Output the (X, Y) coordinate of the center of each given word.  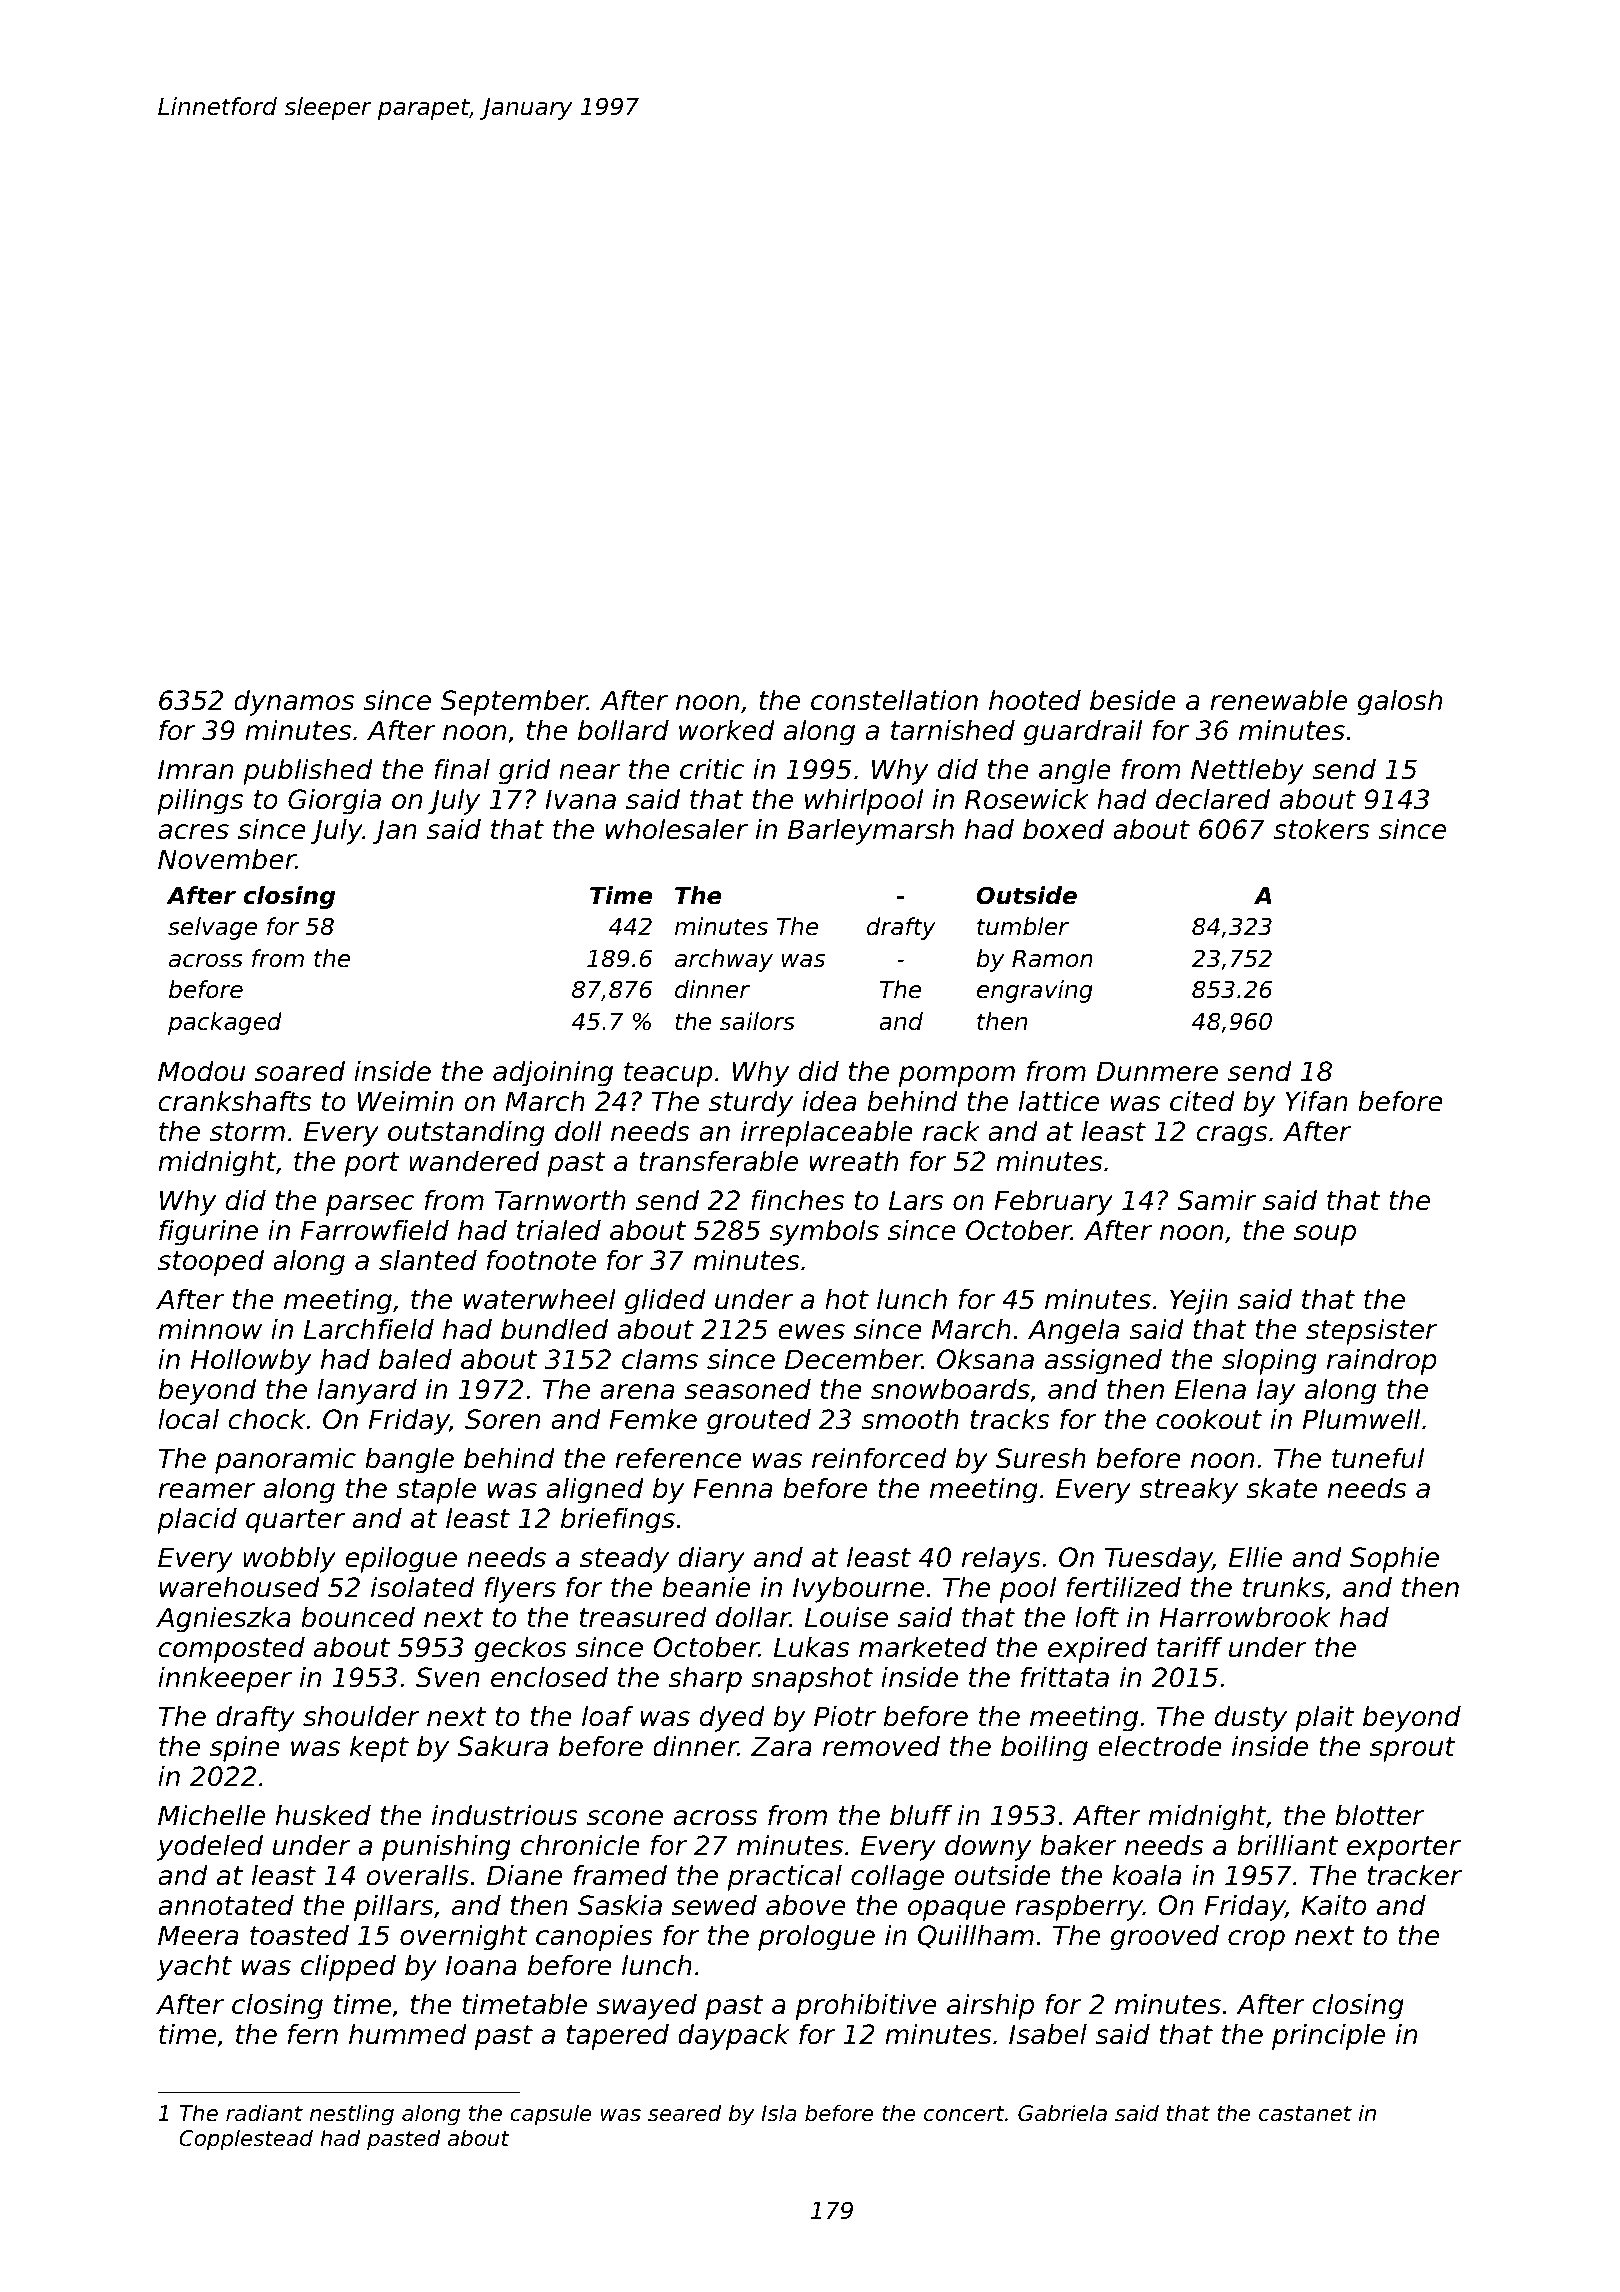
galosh (1399, 703)
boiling (1044, 1749)
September (514, 703)
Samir (1216, 1200)
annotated (226, 1905)
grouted (759, 1422)
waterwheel (540, 1299)
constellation (894, 700)
